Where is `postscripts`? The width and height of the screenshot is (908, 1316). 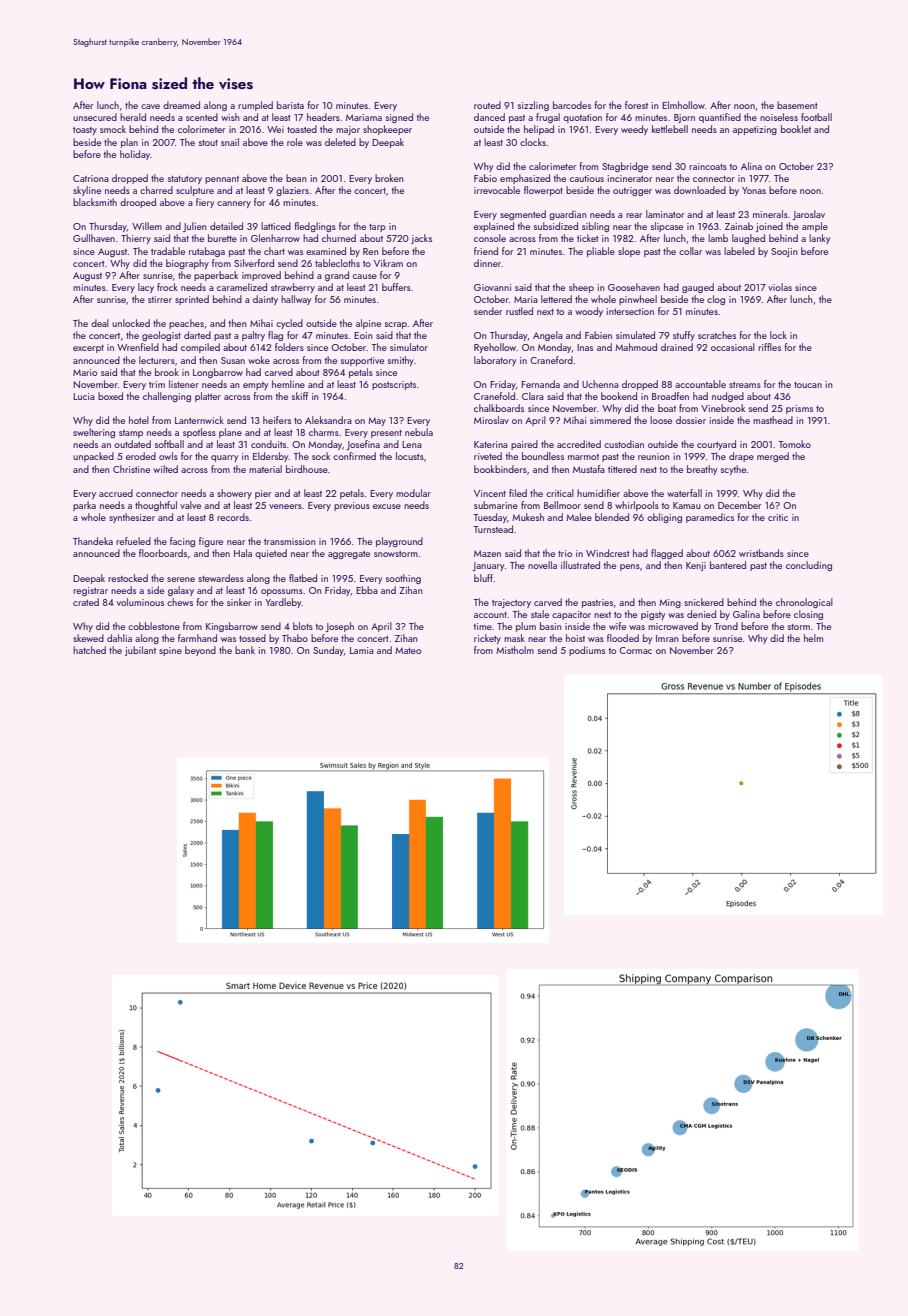 postscripts is located at coordinates (394, 385).
